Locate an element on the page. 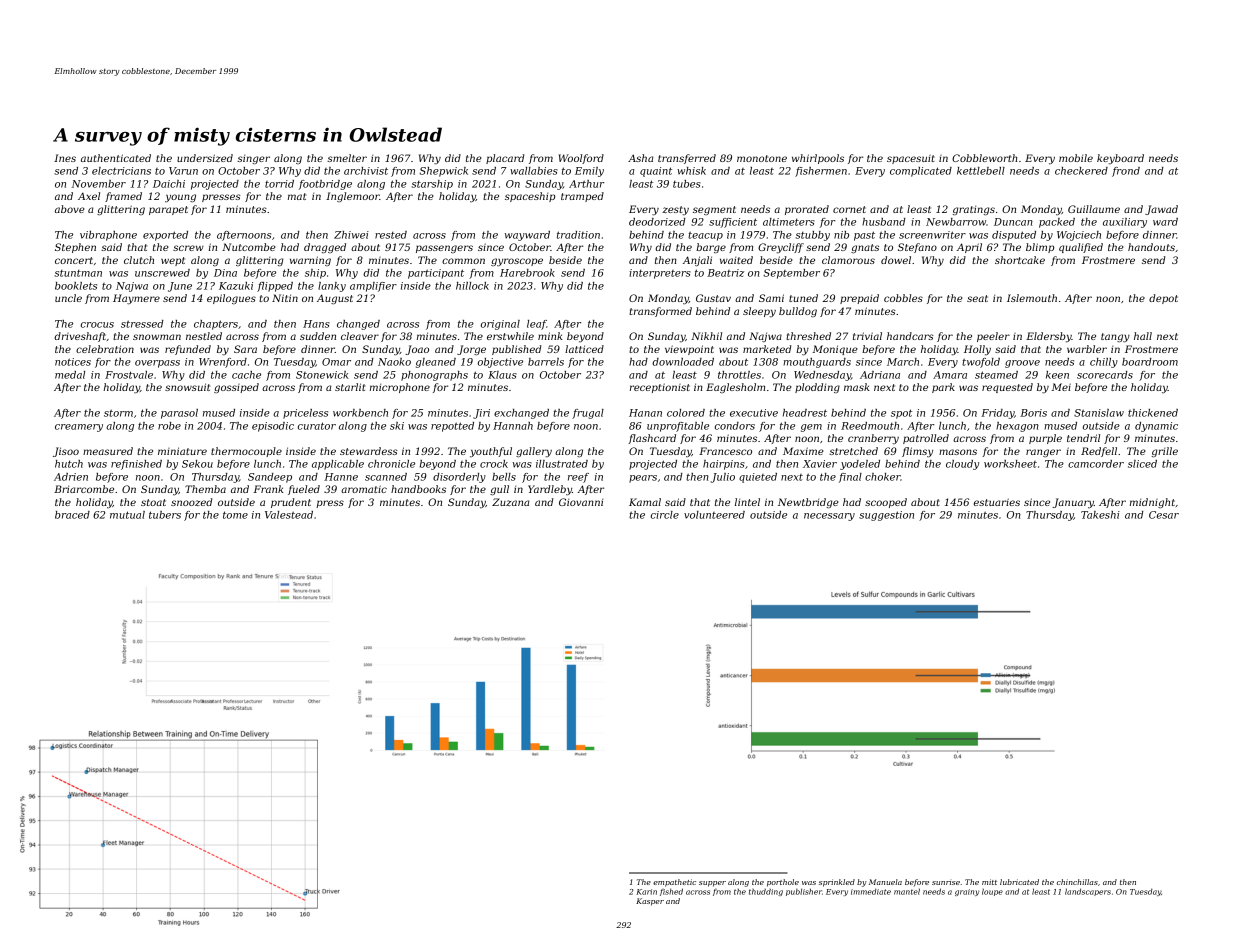  empathetic is located at coordinates (674, 883).
